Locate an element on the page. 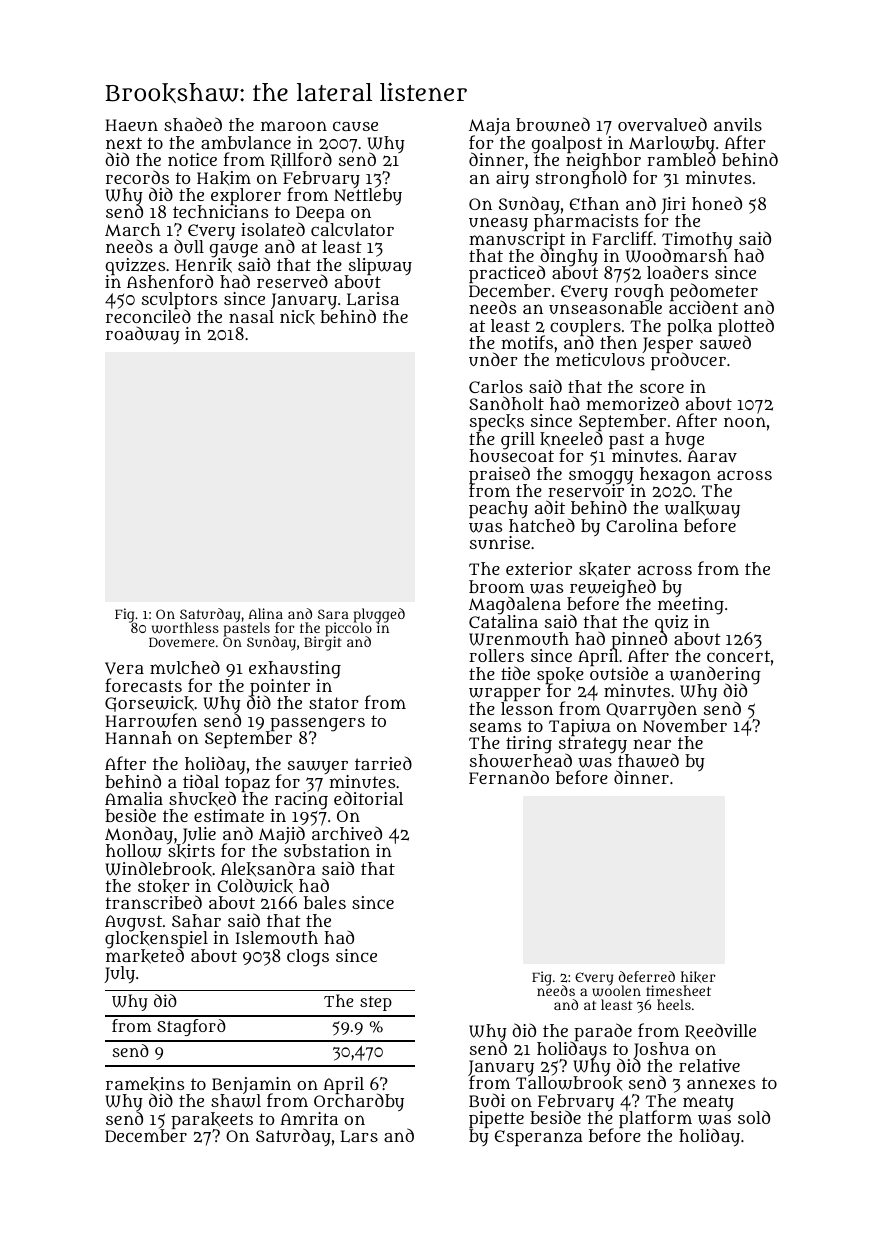  Hakim is located at coordinates (224, 178).
